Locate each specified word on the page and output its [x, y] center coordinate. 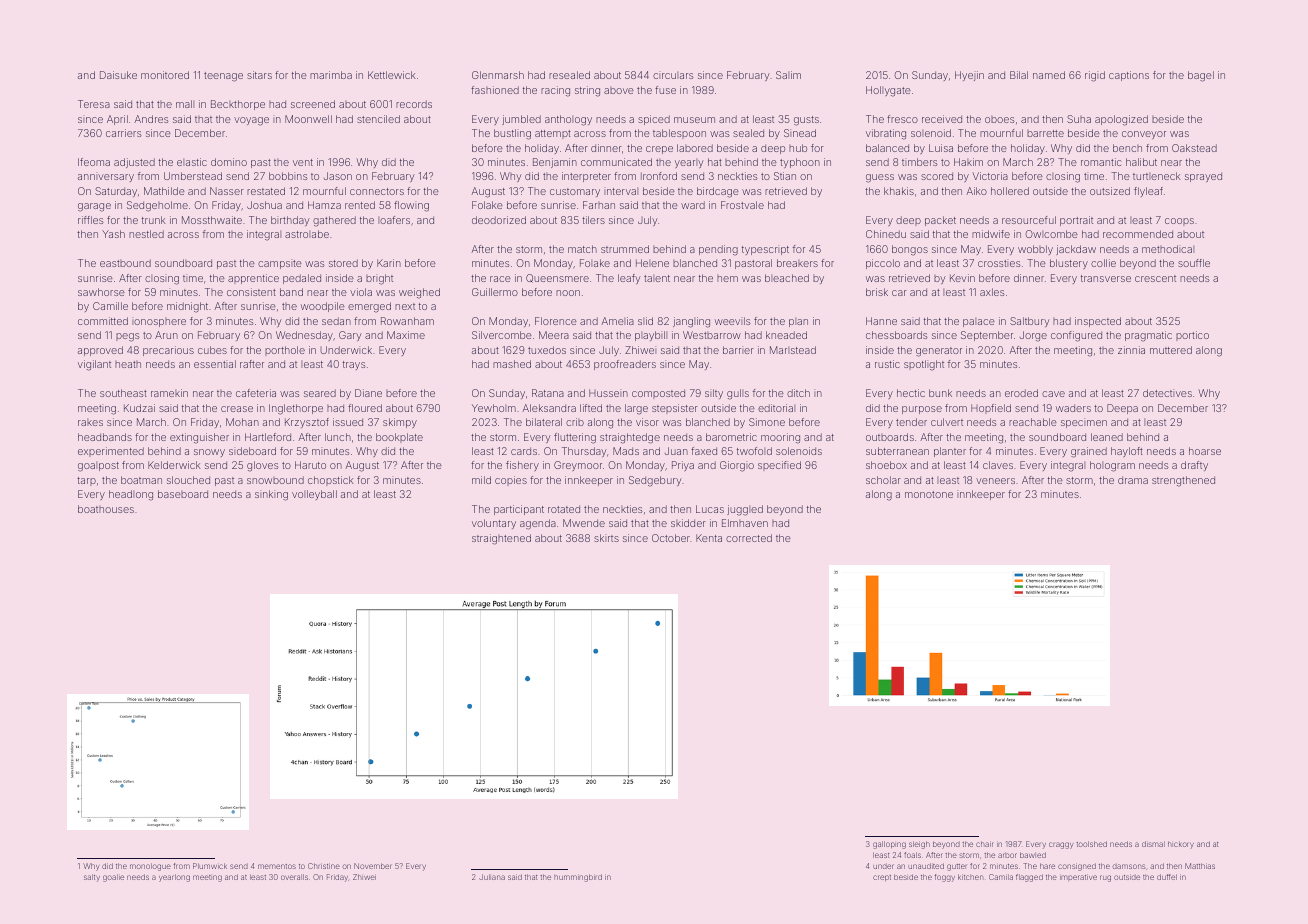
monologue [150, 867]
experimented [111, 452]
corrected [749, 538]
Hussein [608, 393]
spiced [654, 120]
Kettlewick [392, 75]
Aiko [976, 191]
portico [1192, 336]
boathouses [106, 509]
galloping [889, 845]
